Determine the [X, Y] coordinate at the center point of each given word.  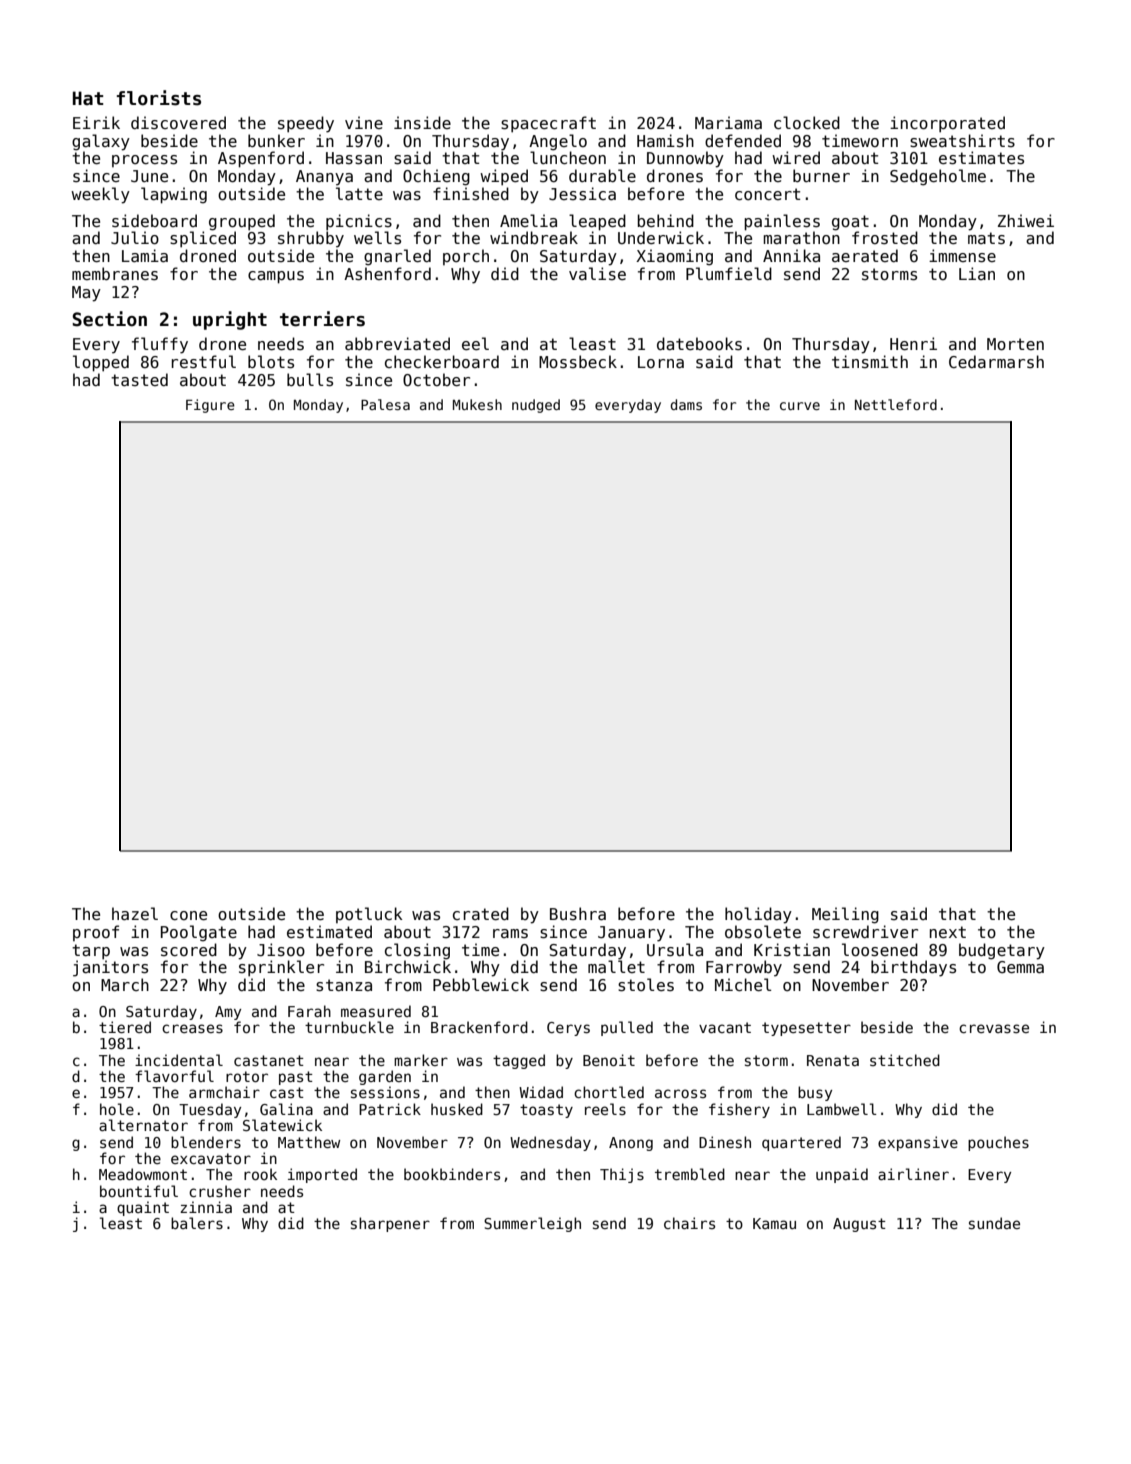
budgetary [1002, 951]
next [948, 932]
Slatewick [282, 1125]
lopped [101, 363]
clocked [807, 122]
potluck [369, 915]
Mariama [728, 122]
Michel [743, 984]
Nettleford [896, 404]
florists [159, 98]
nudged [536, 406]
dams [686, 404]
